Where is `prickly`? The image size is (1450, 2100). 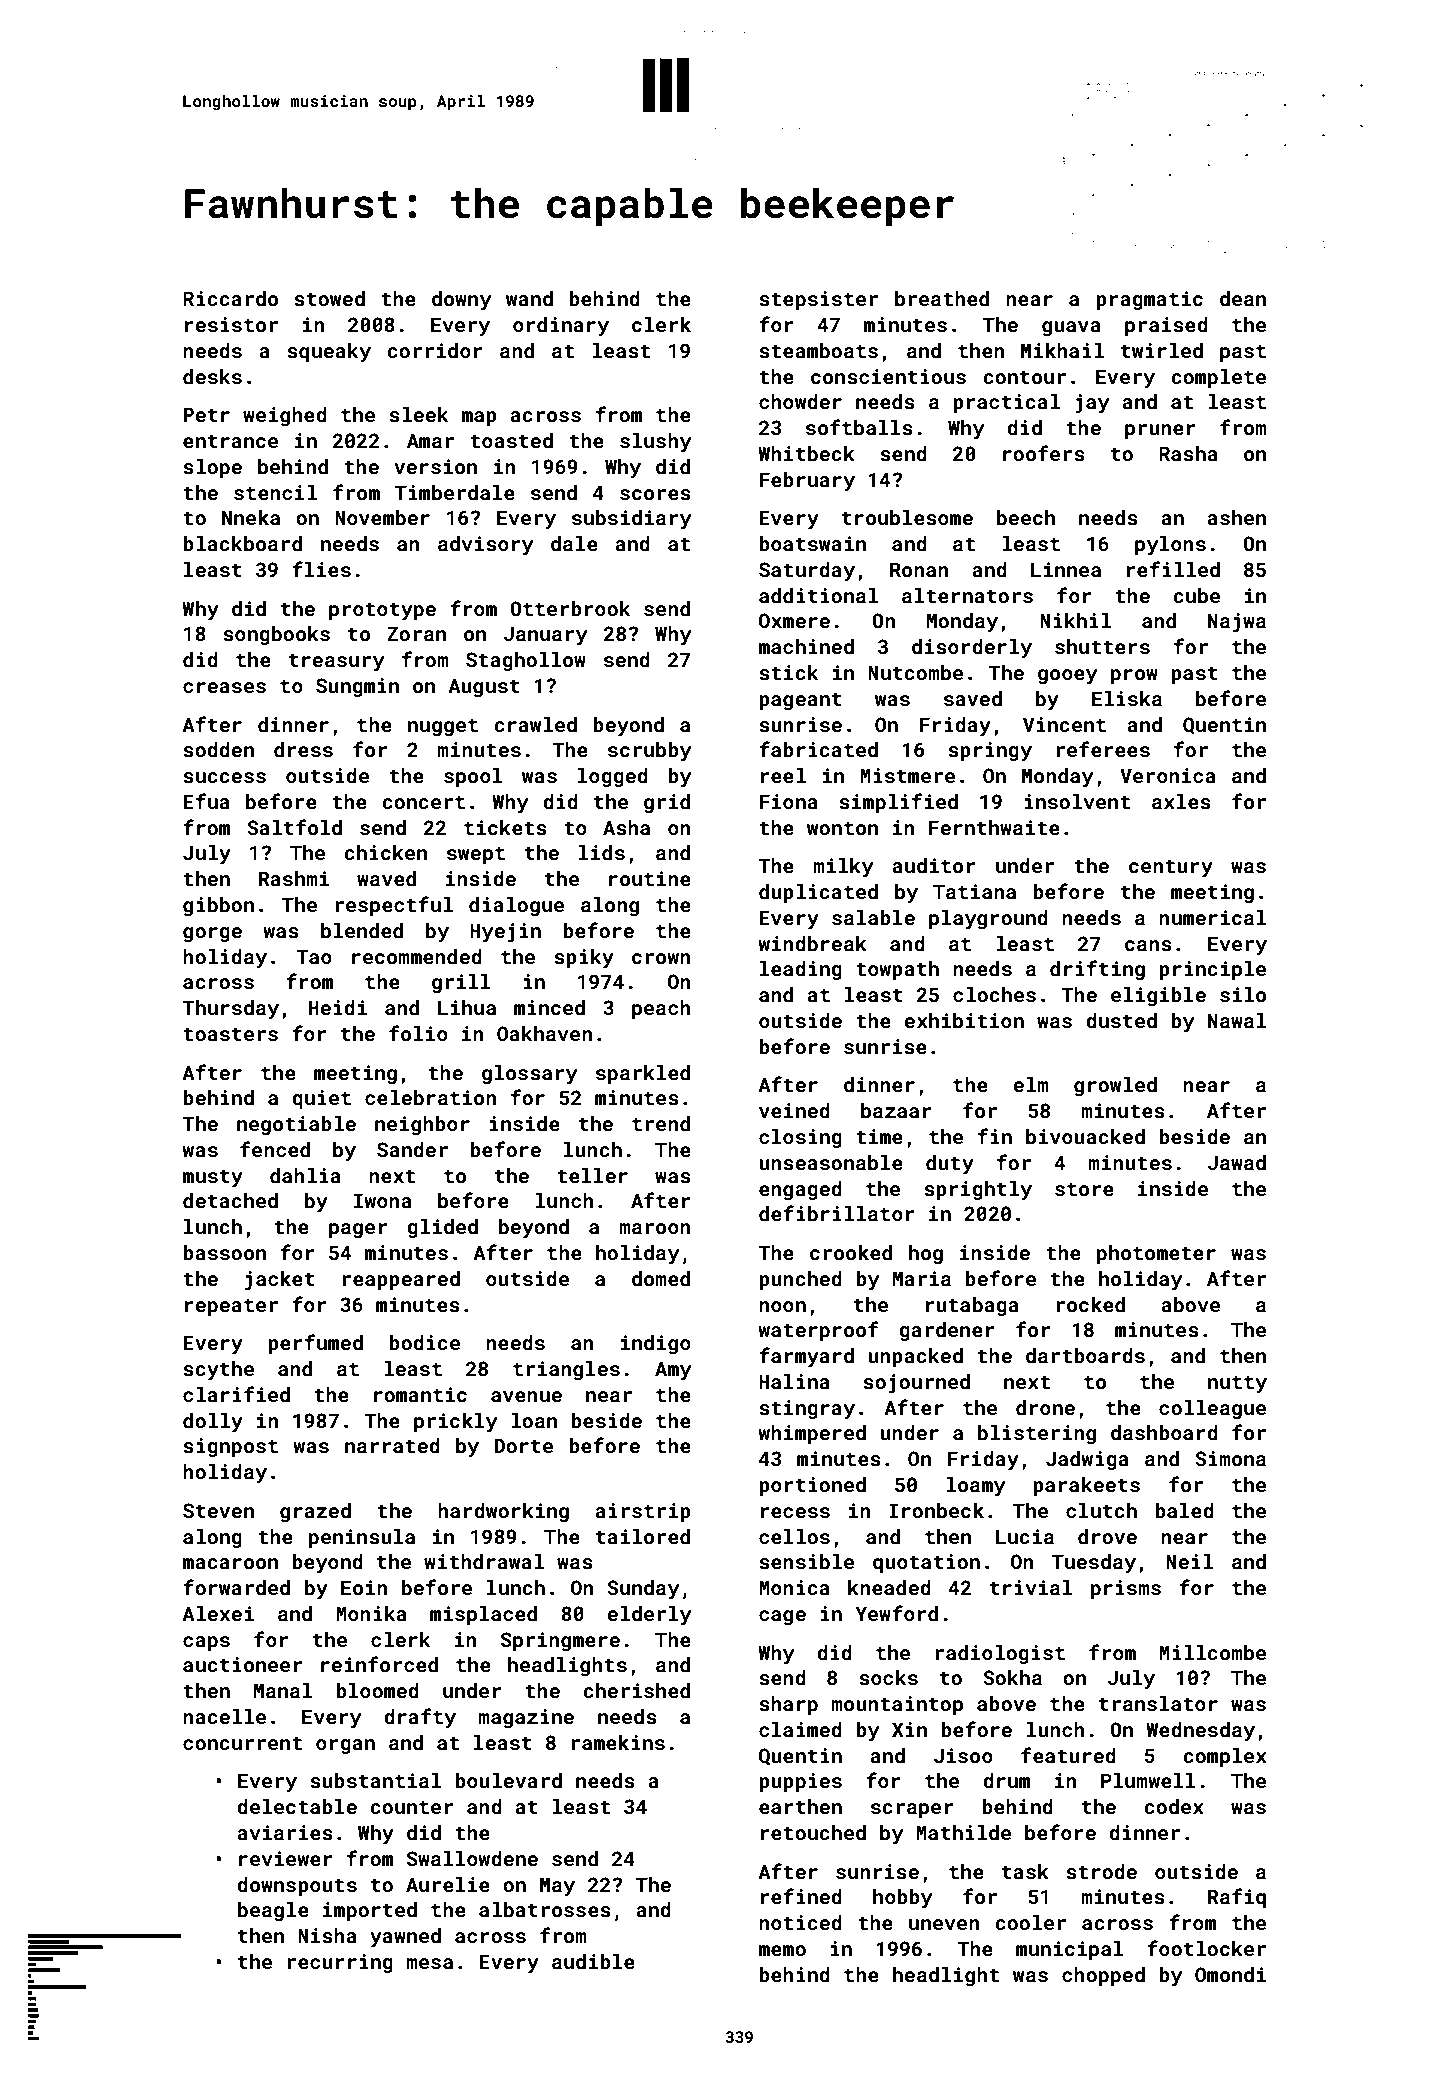 prickly is located at coordinates (455, 1423).
